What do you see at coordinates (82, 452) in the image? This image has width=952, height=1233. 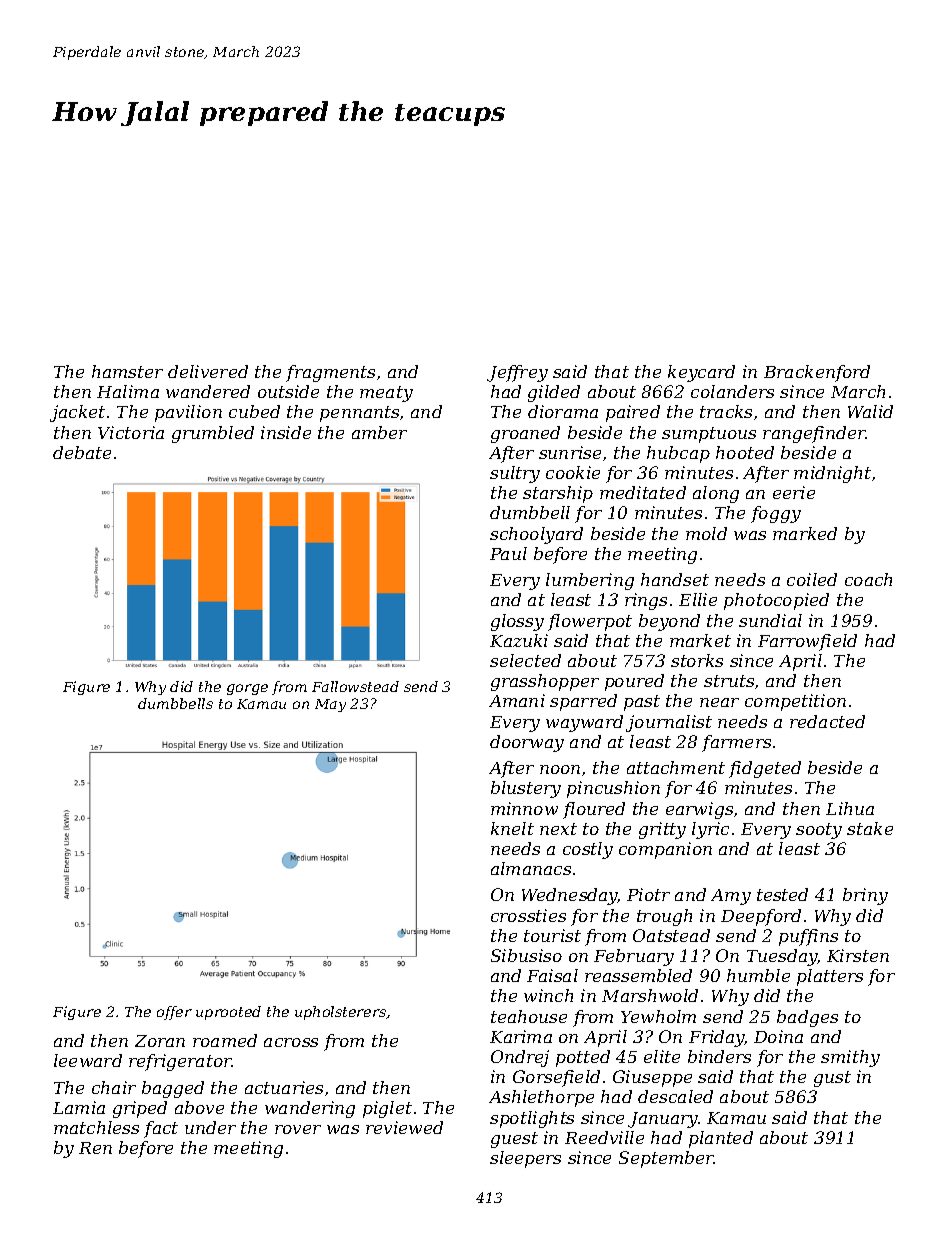 I see `debate` at bounding box center [82, 452].
